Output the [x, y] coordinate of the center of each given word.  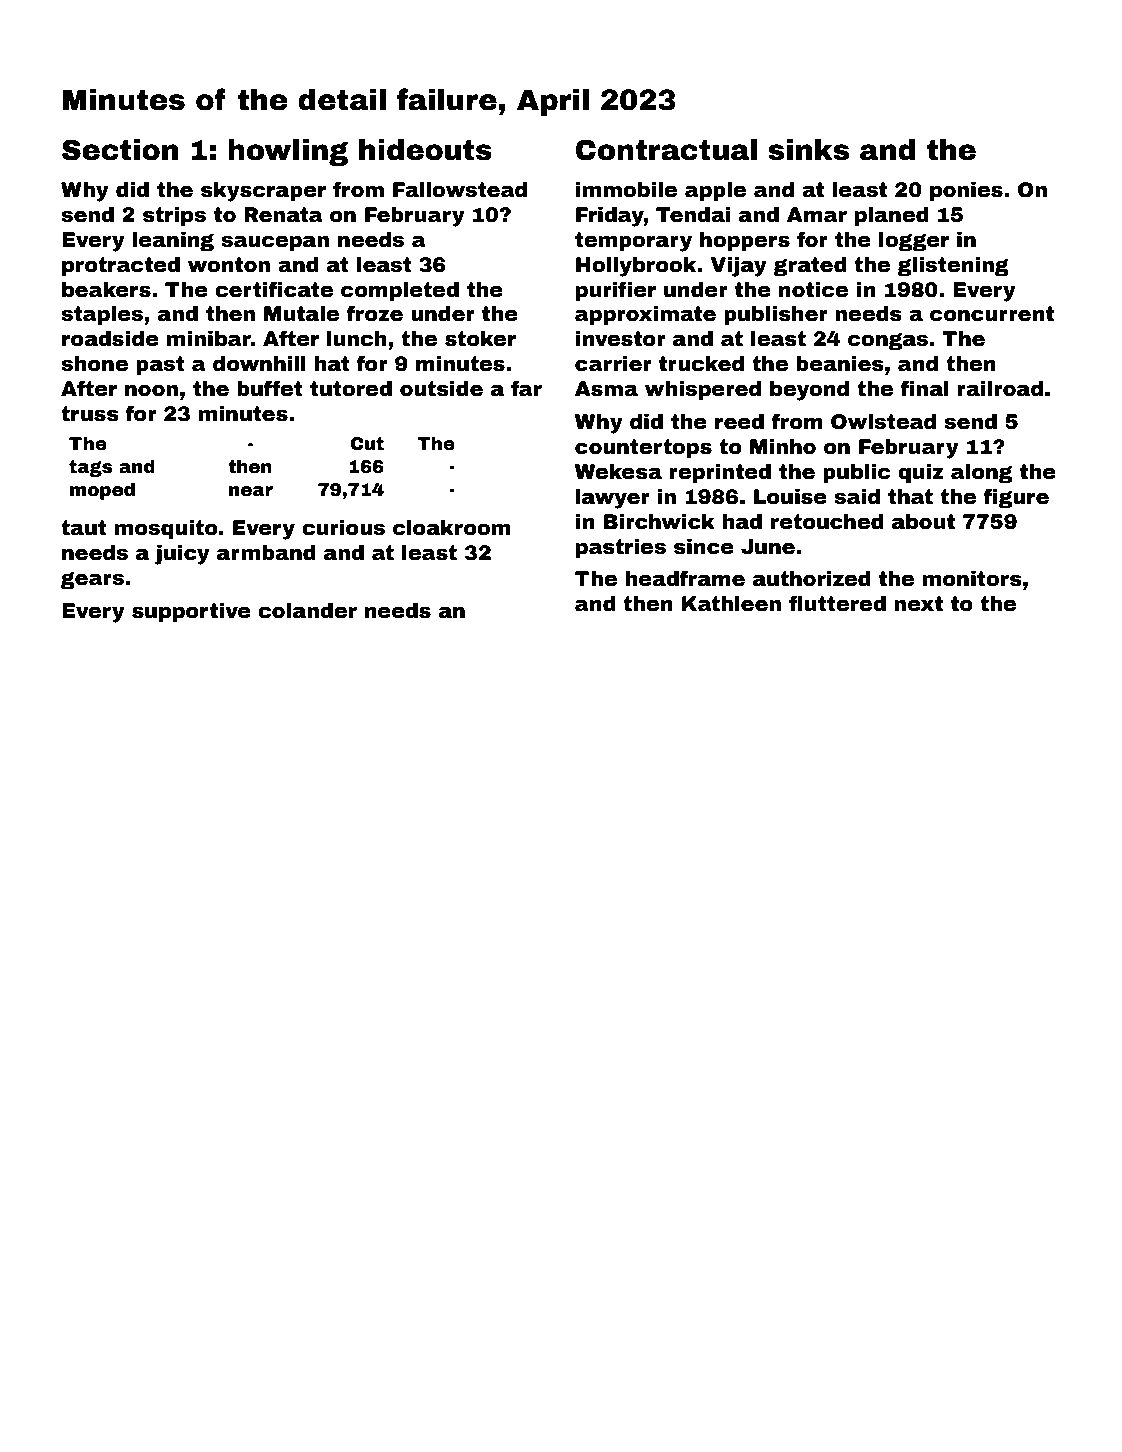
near [251, 491]
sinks [808, 150]
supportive [191, 612]
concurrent [992, 314]
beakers [106, 290]
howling [288, 152]
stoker [480, 339]
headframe [685, 578]
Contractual [666, 150]
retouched [827, 522]
